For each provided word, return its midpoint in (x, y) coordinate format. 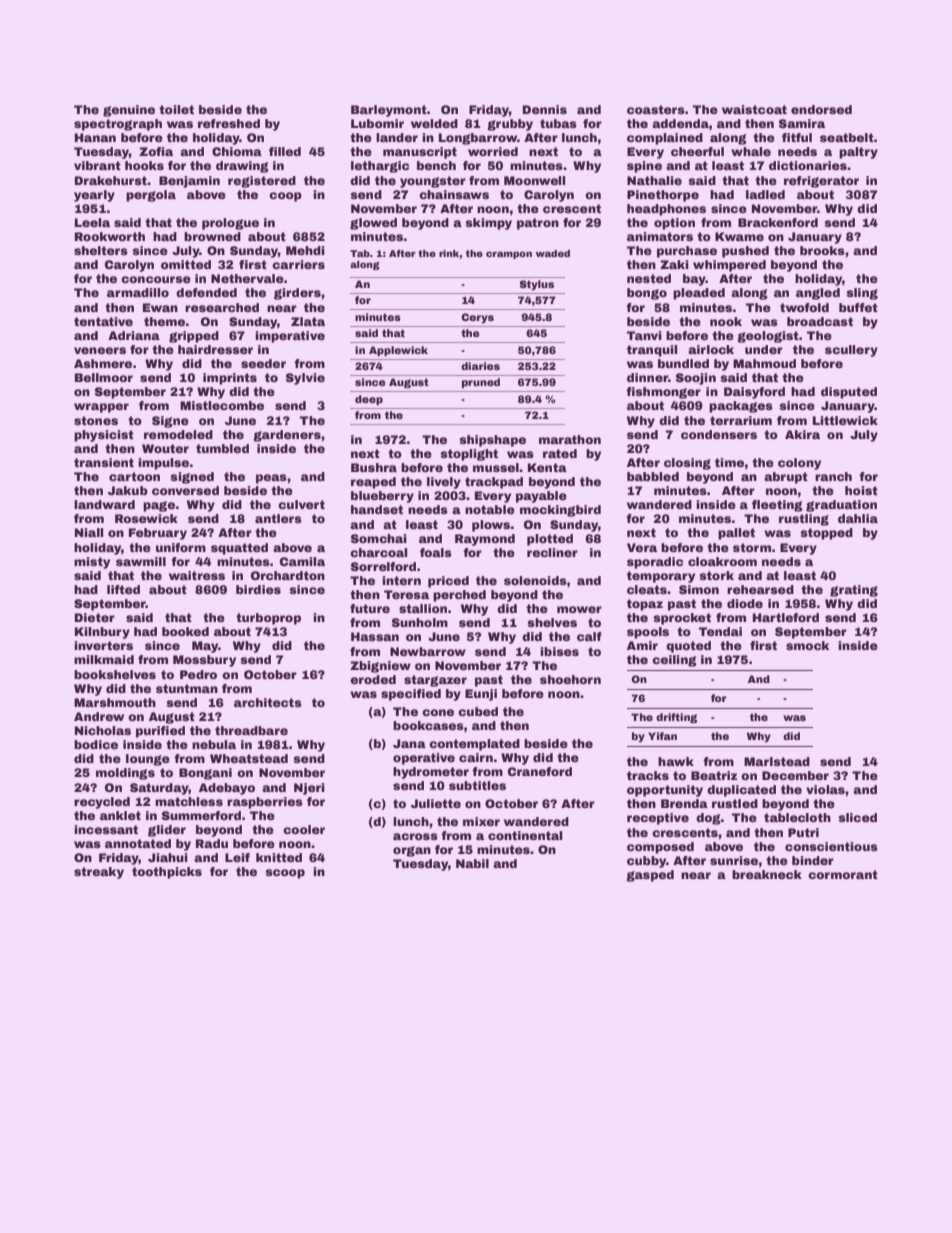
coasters (656, 109)
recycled (102, 803)
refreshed (229, 123)
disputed (849, 393)
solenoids (535, 580)
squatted (239, 549)
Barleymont (389, 111)
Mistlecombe (222, 405)
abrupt (786, 478)
